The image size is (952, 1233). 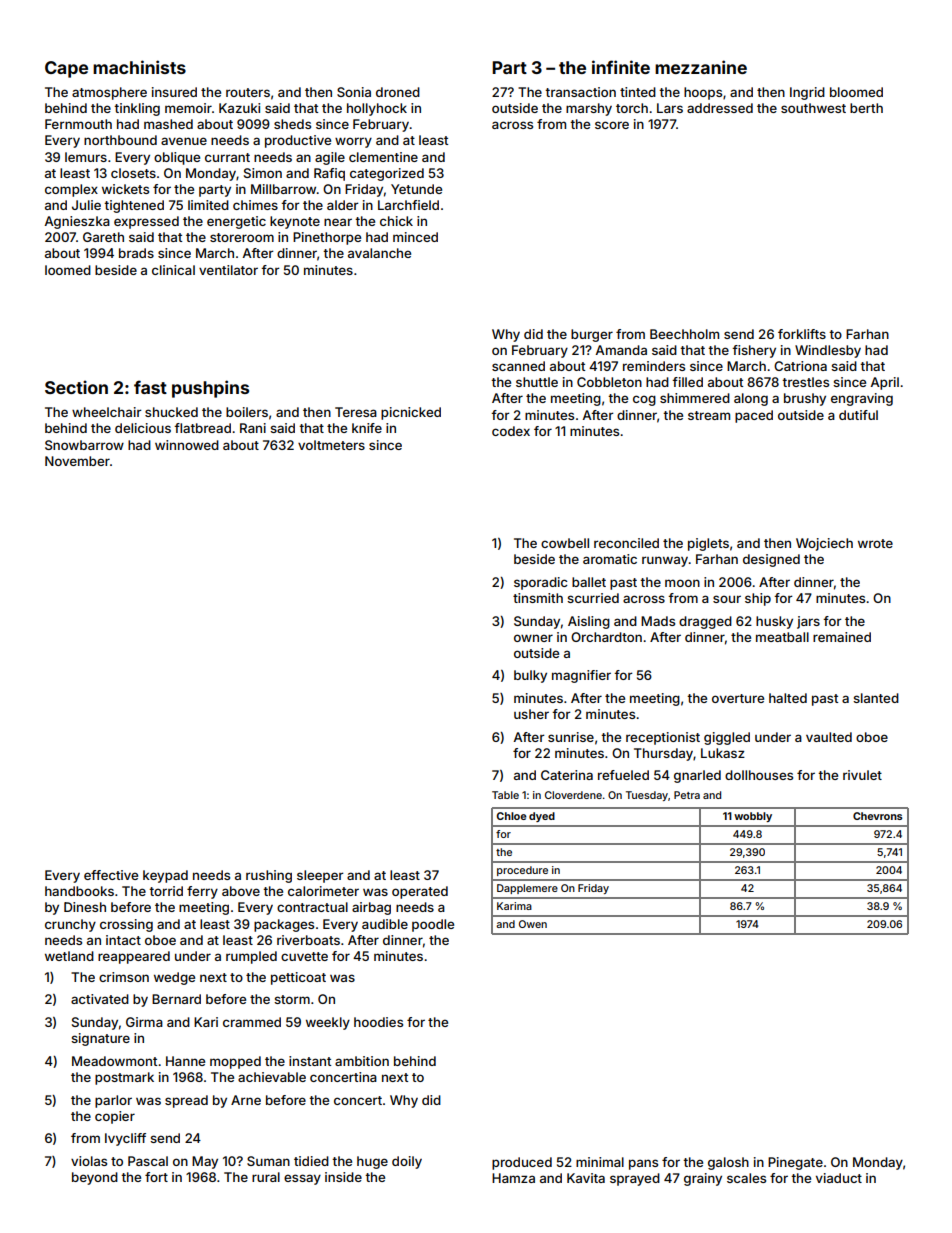 What do you see at coordinates (77, 461) in the screenshot?
I see `November` at bounding box center [77, 461].
